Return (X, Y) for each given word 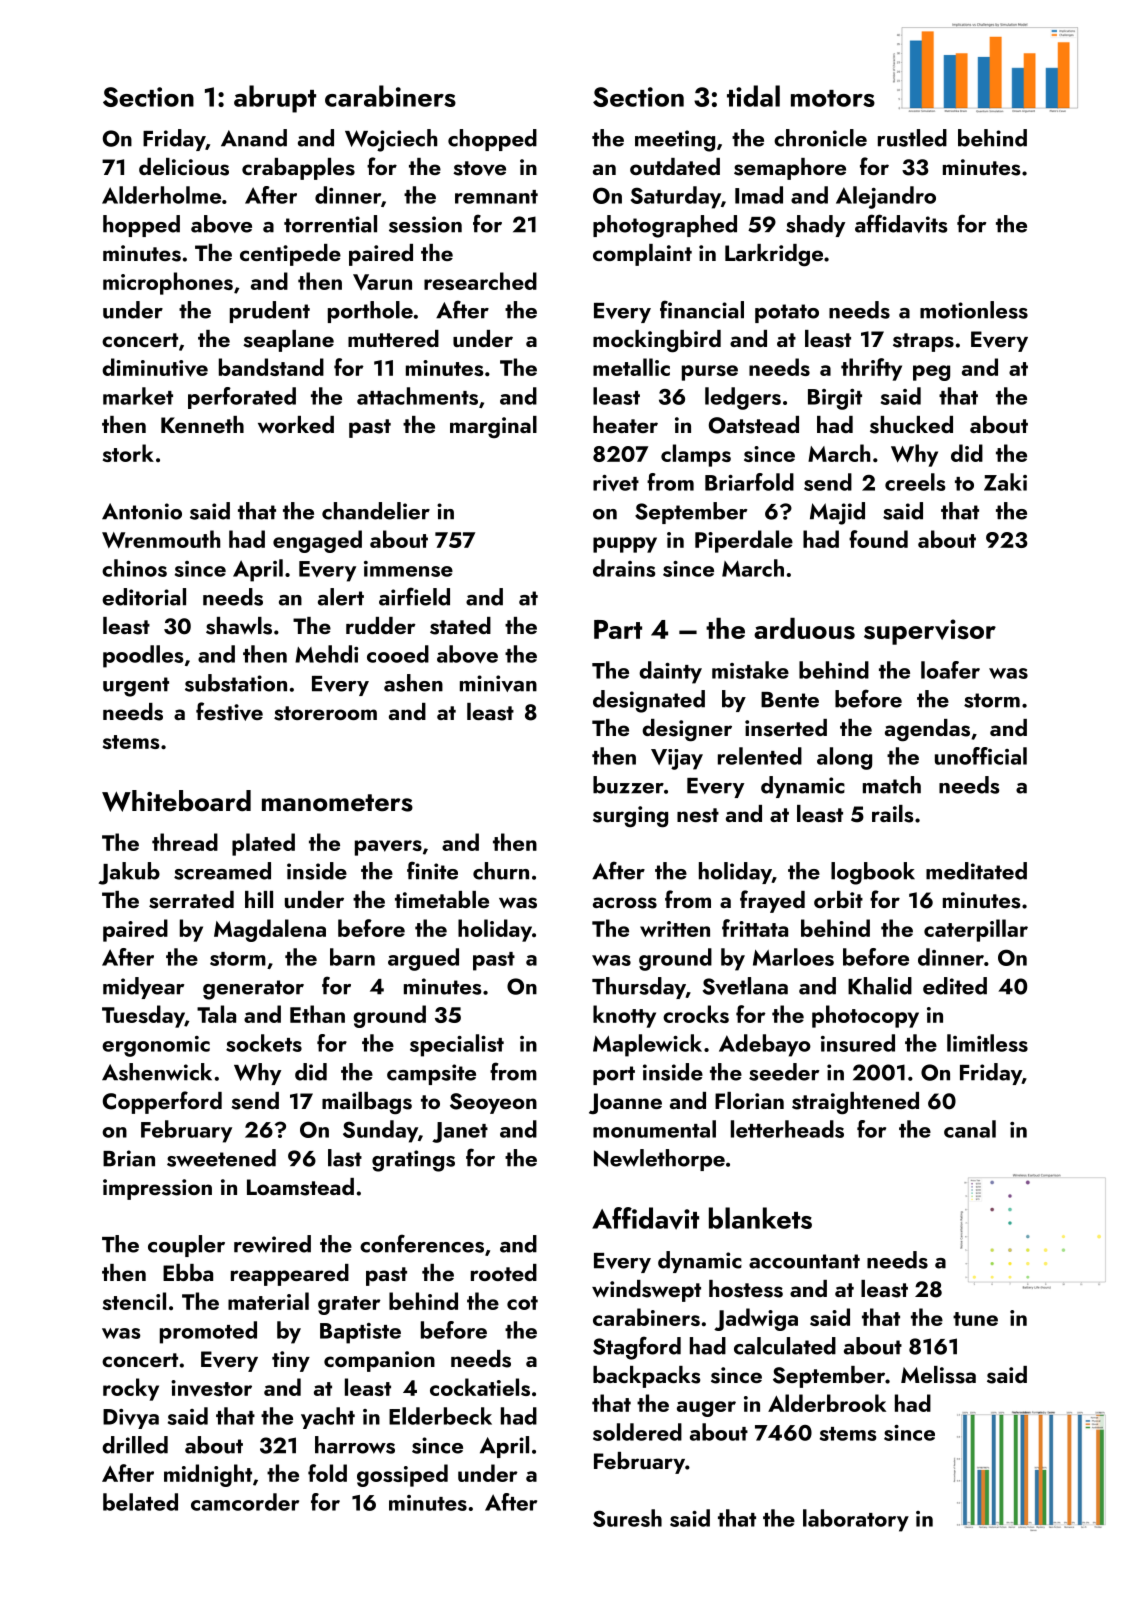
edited (955, 986)
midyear (143, 988)
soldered (637, 1432)
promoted (208, 1332)
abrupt (275, 99)
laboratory (856, 1520)
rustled (912, 138)
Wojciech (391, 140)
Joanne (625, 1103)
